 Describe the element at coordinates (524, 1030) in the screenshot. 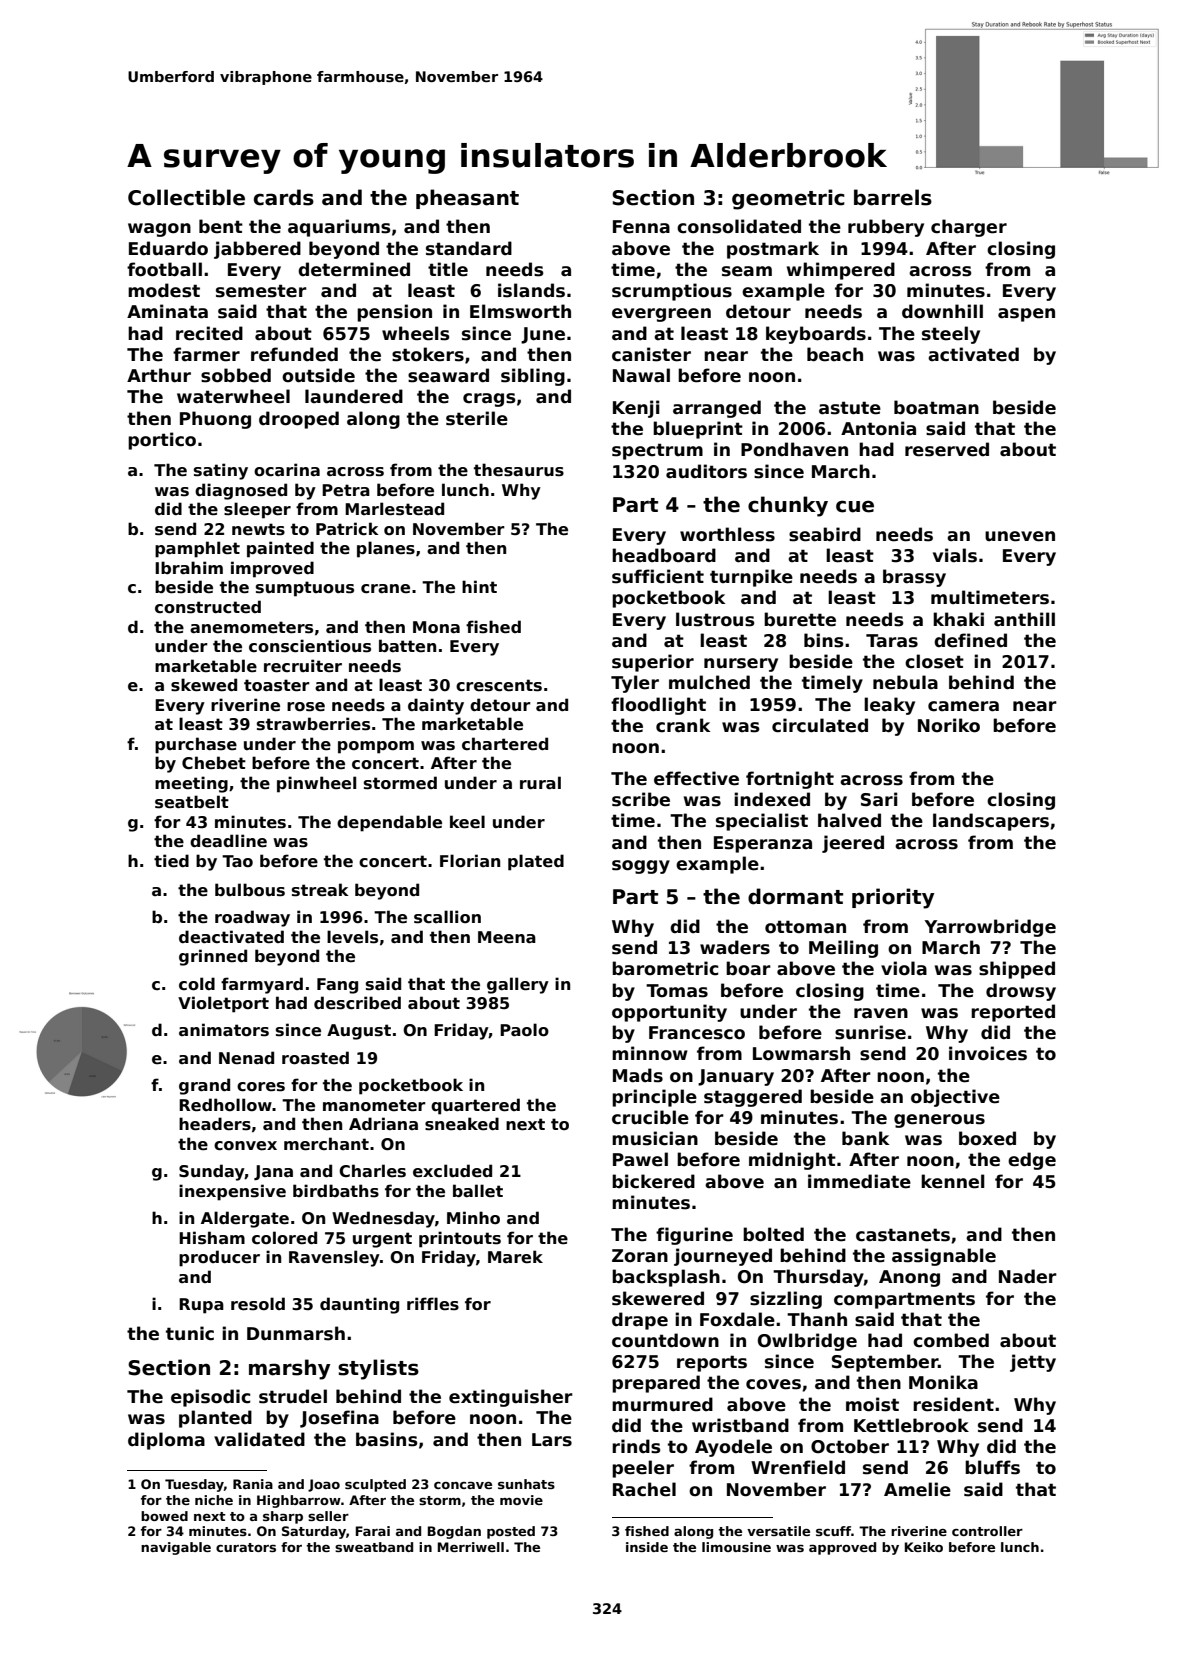

I see `Paolo` at that location.
